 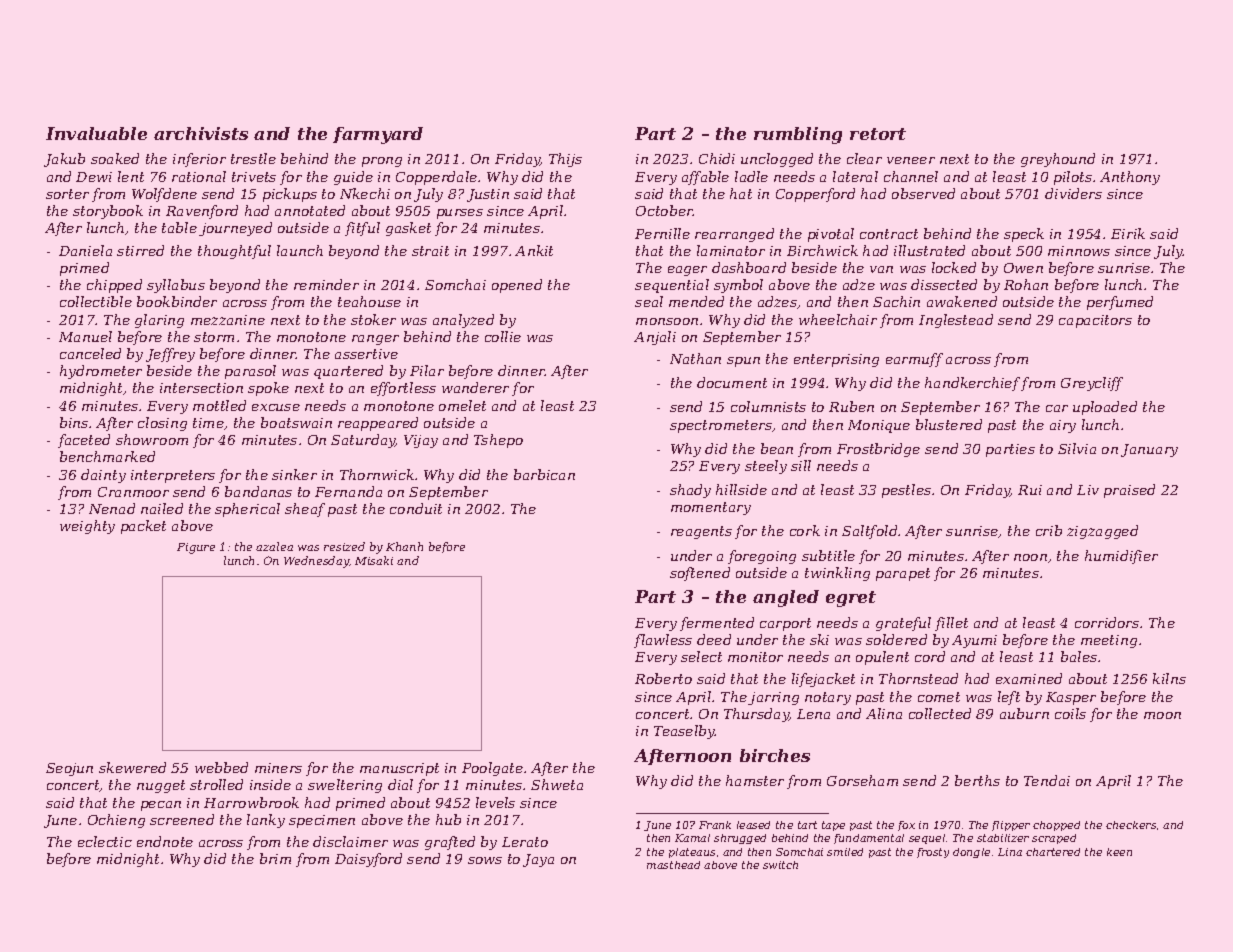 I want to click on blustered, so click(x=949, y=424).
